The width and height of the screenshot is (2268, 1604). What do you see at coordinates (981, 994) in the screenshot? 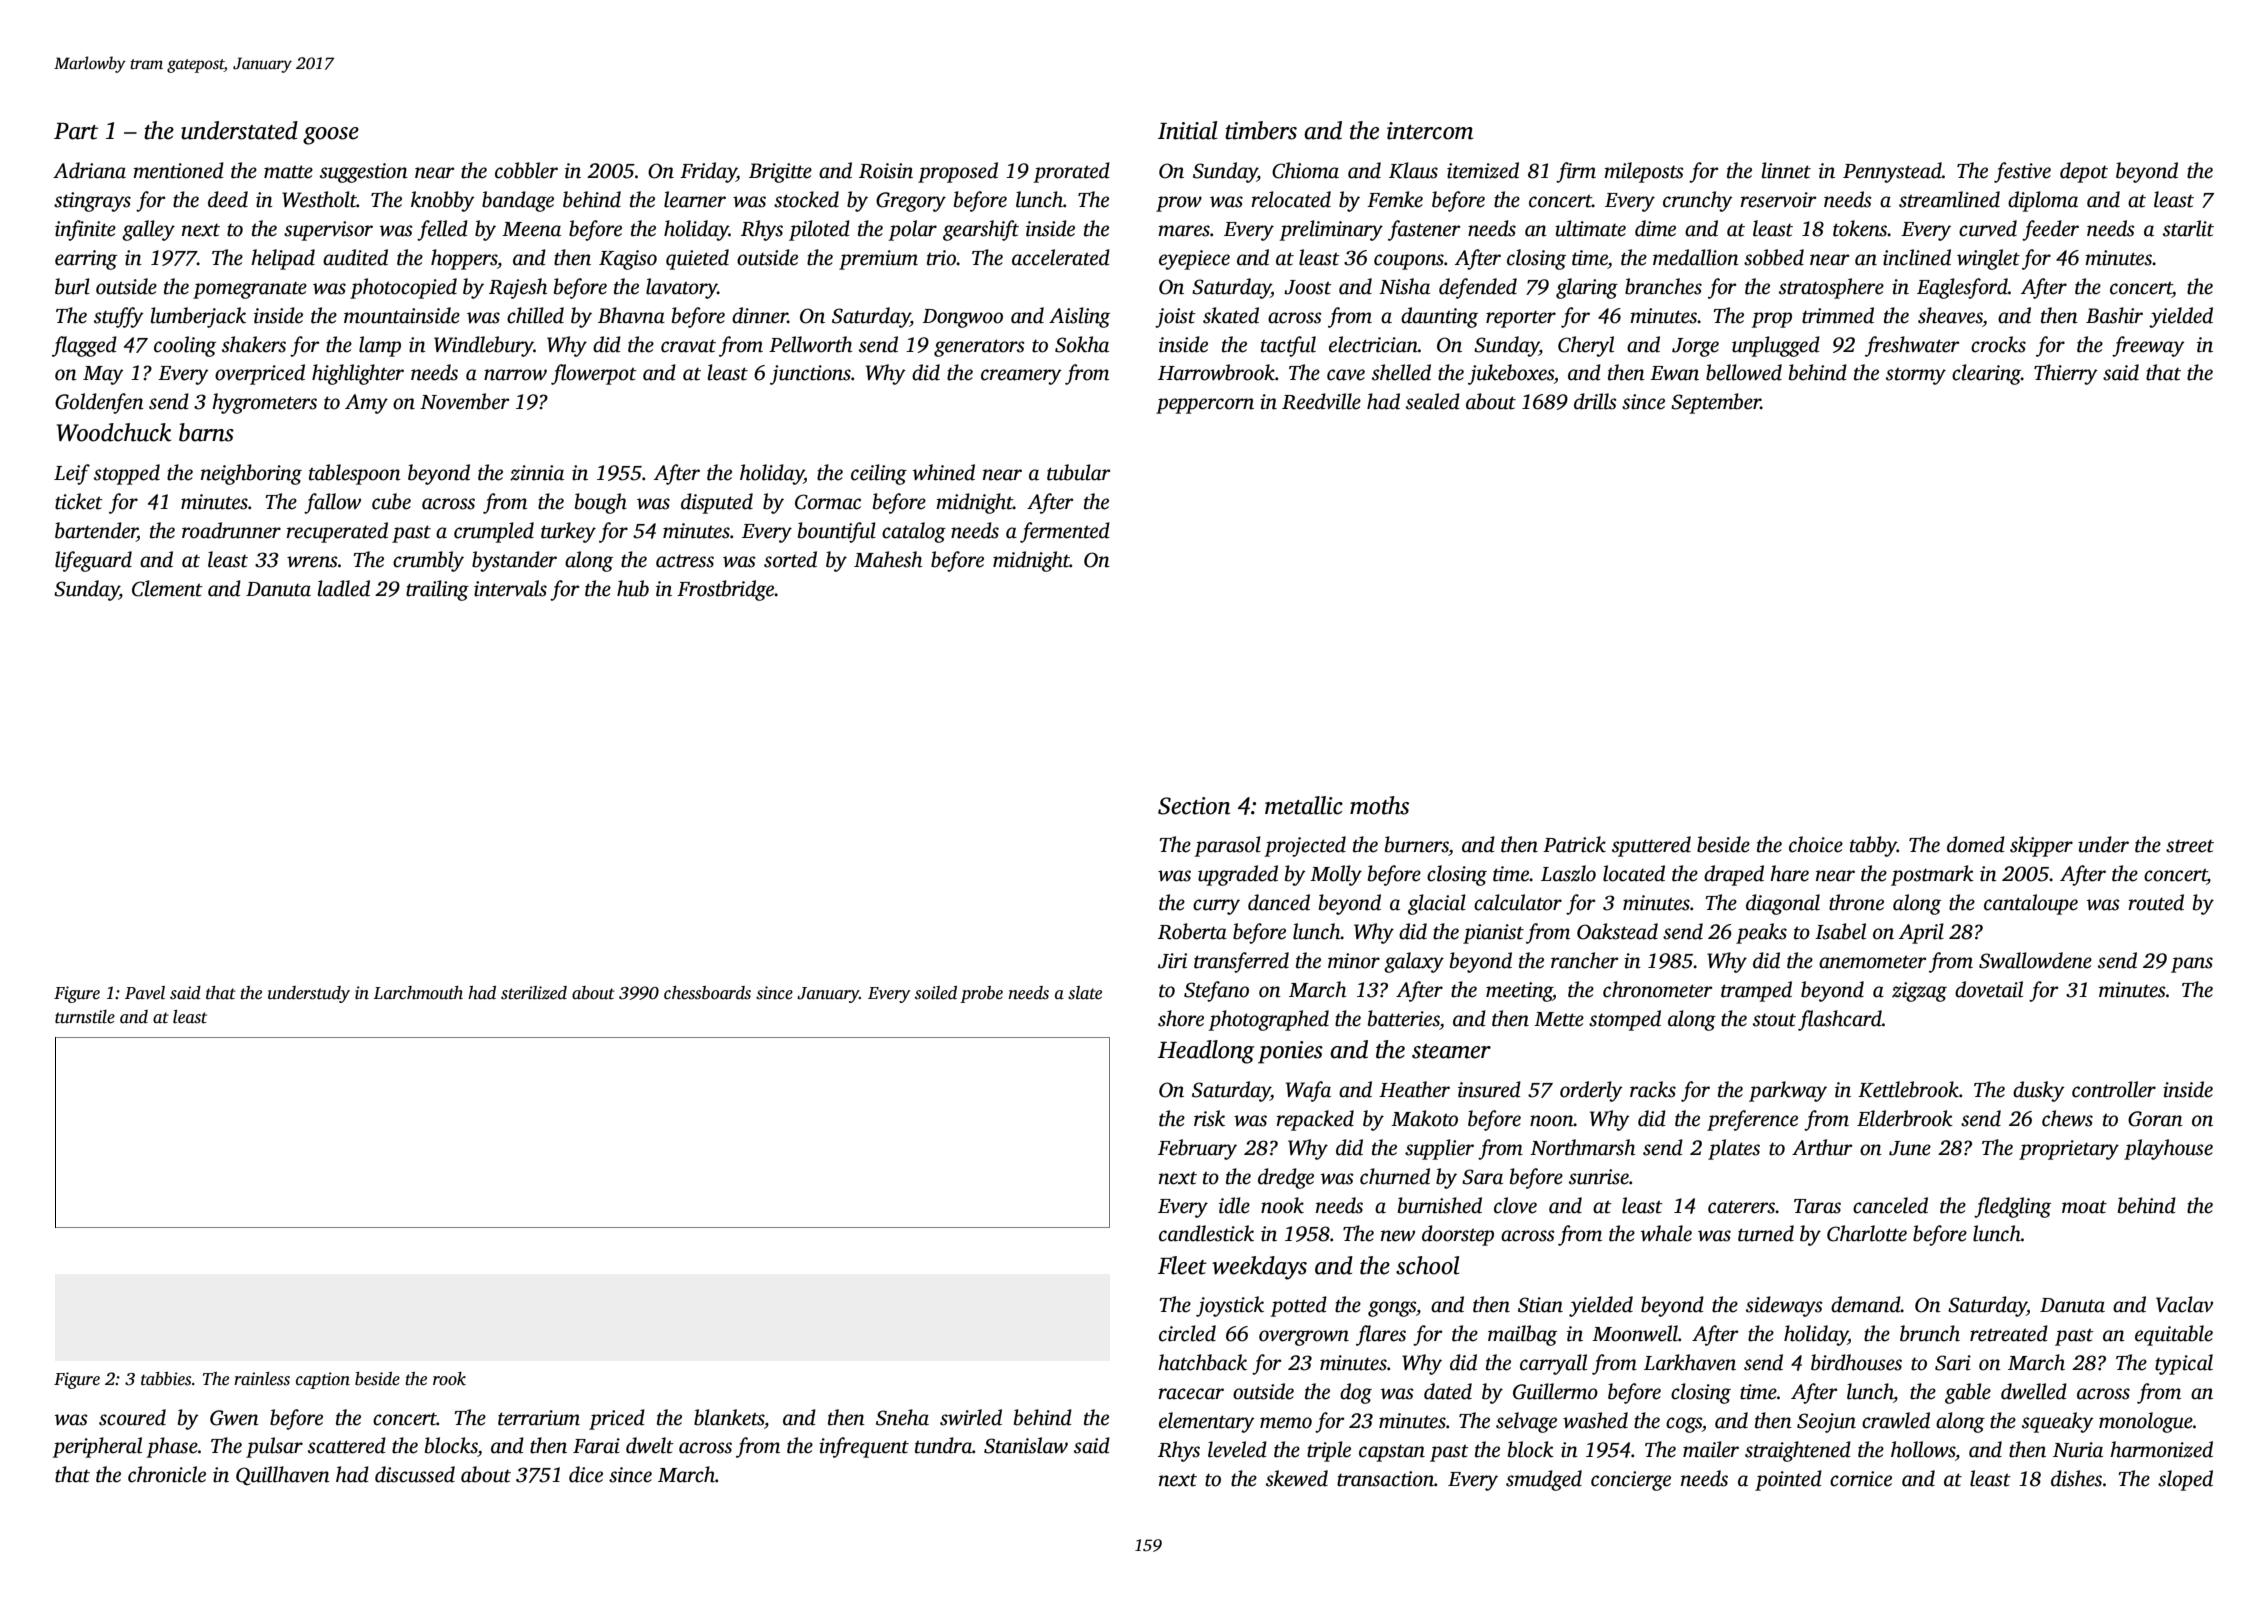
I see `probe` at bounding box center [981, 994].
